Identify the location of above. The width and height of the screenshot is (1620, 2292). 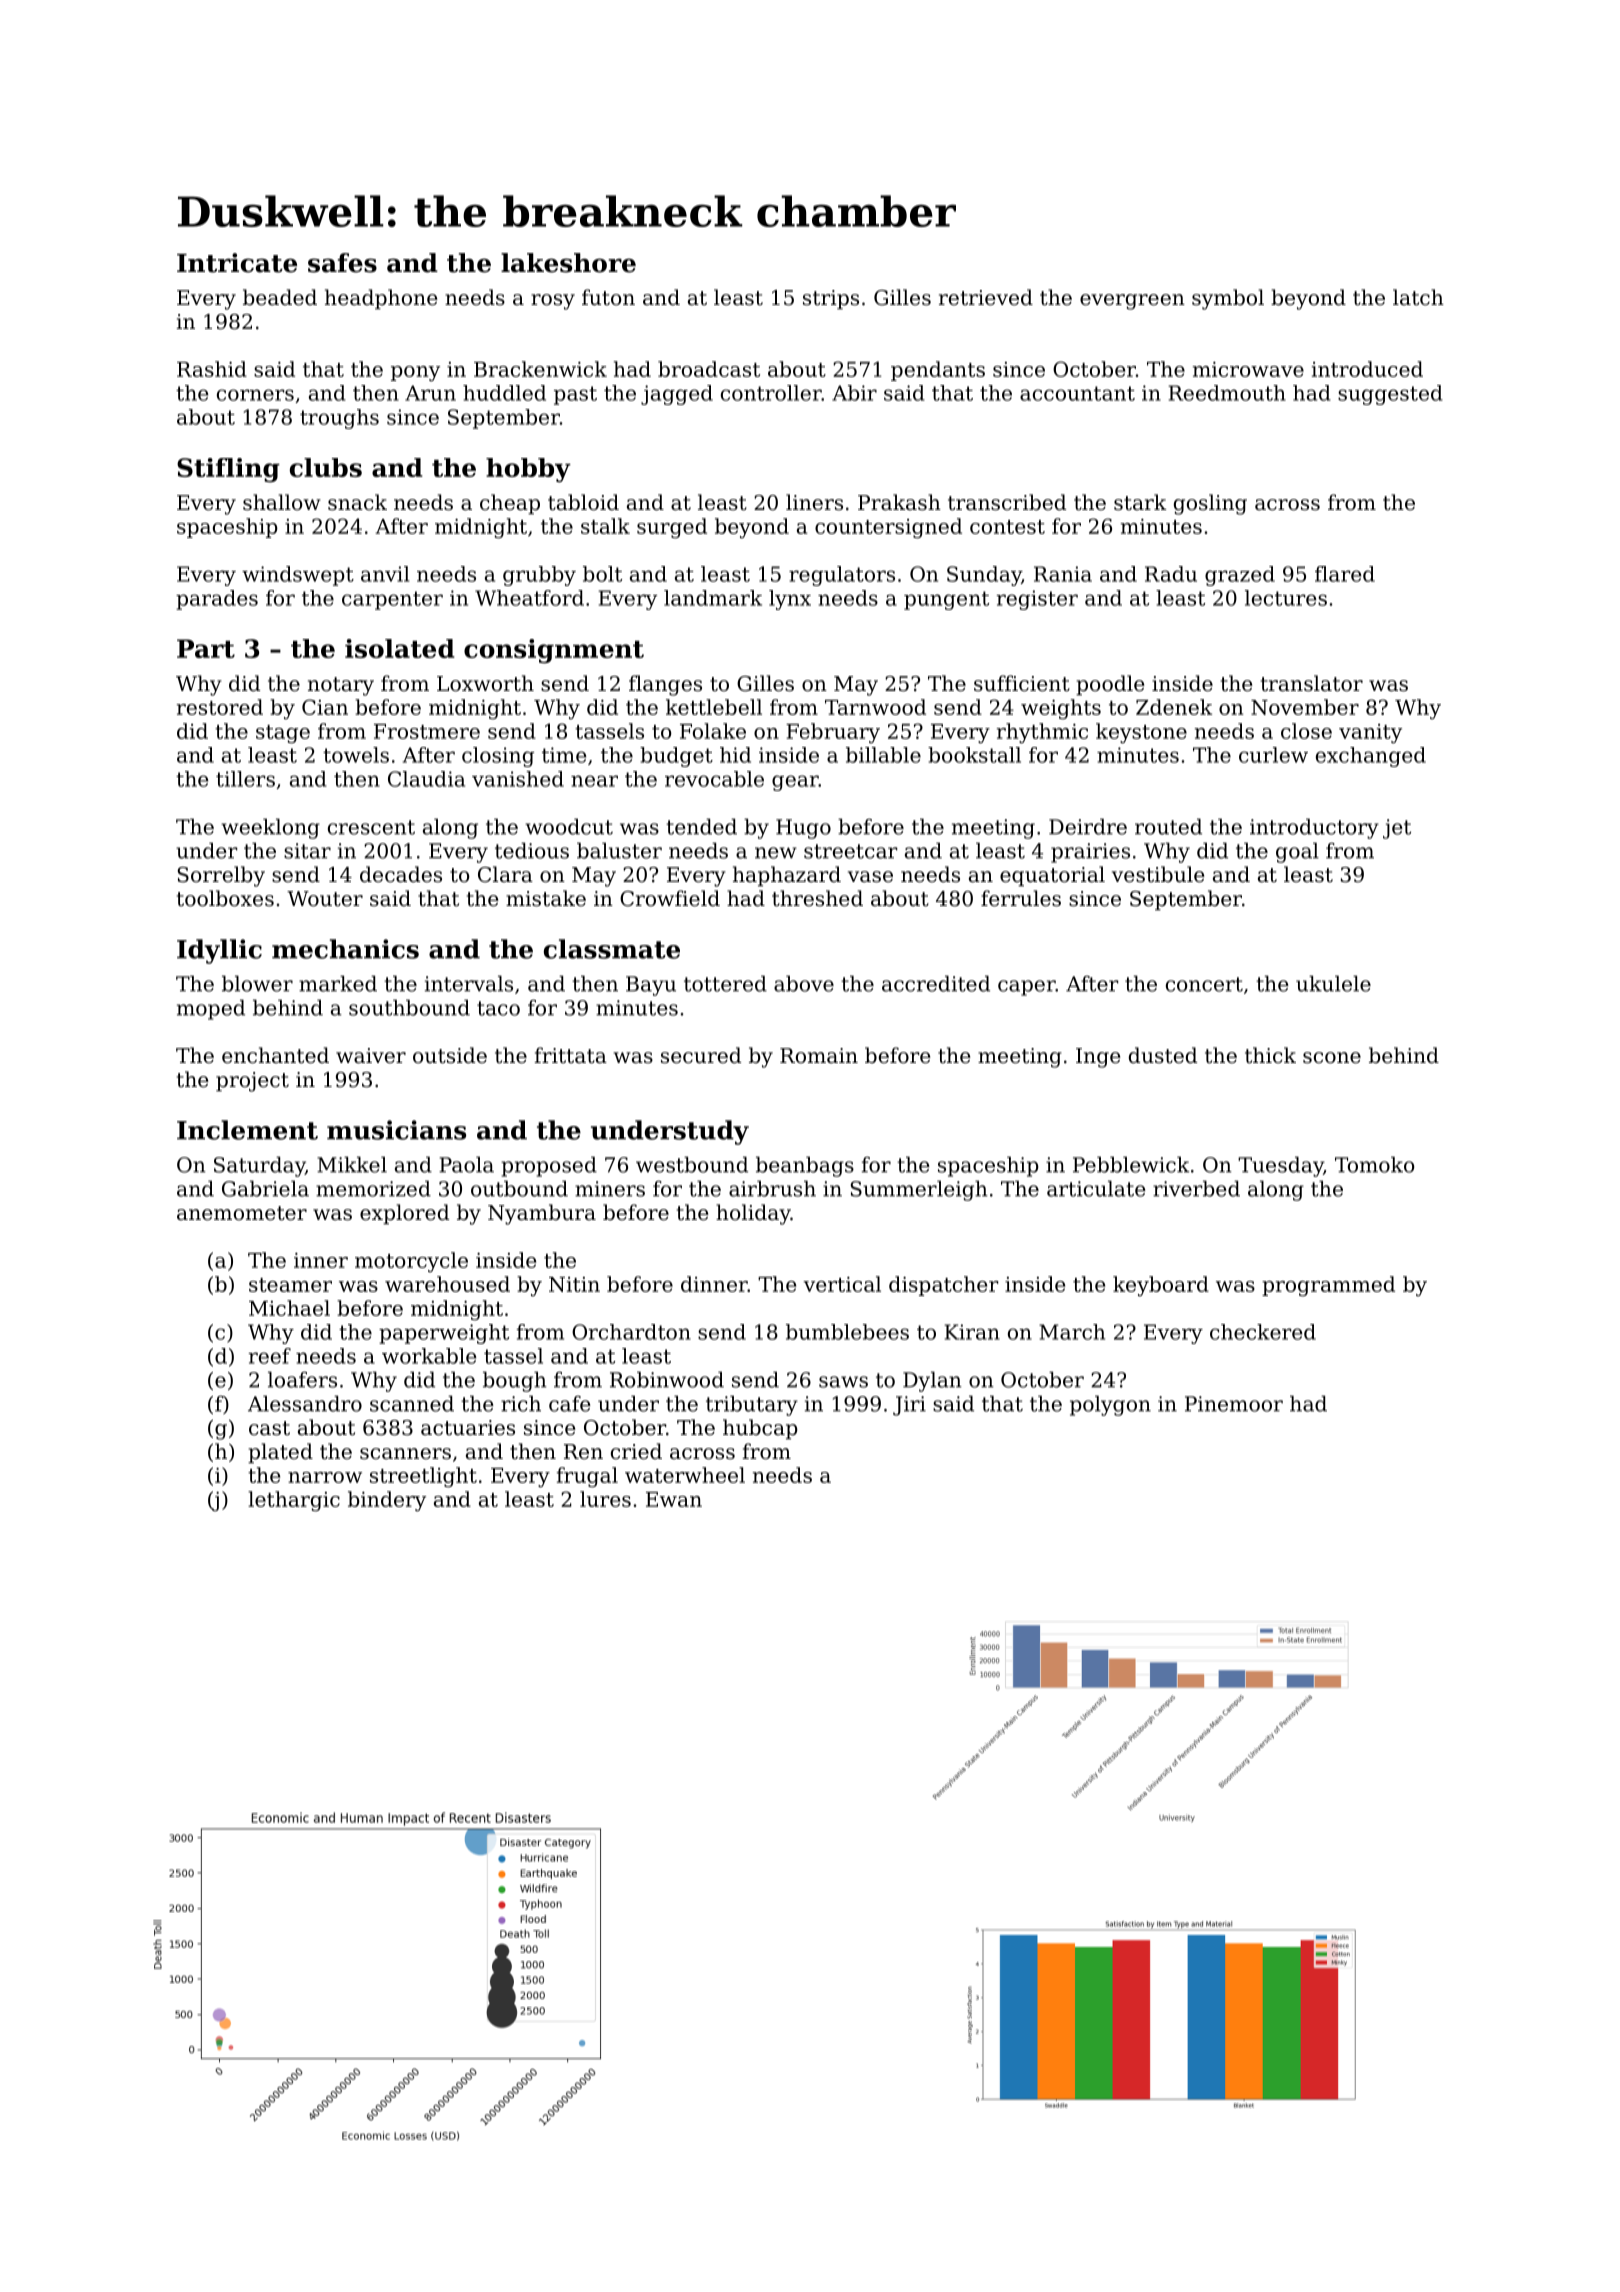
(804, 983).
